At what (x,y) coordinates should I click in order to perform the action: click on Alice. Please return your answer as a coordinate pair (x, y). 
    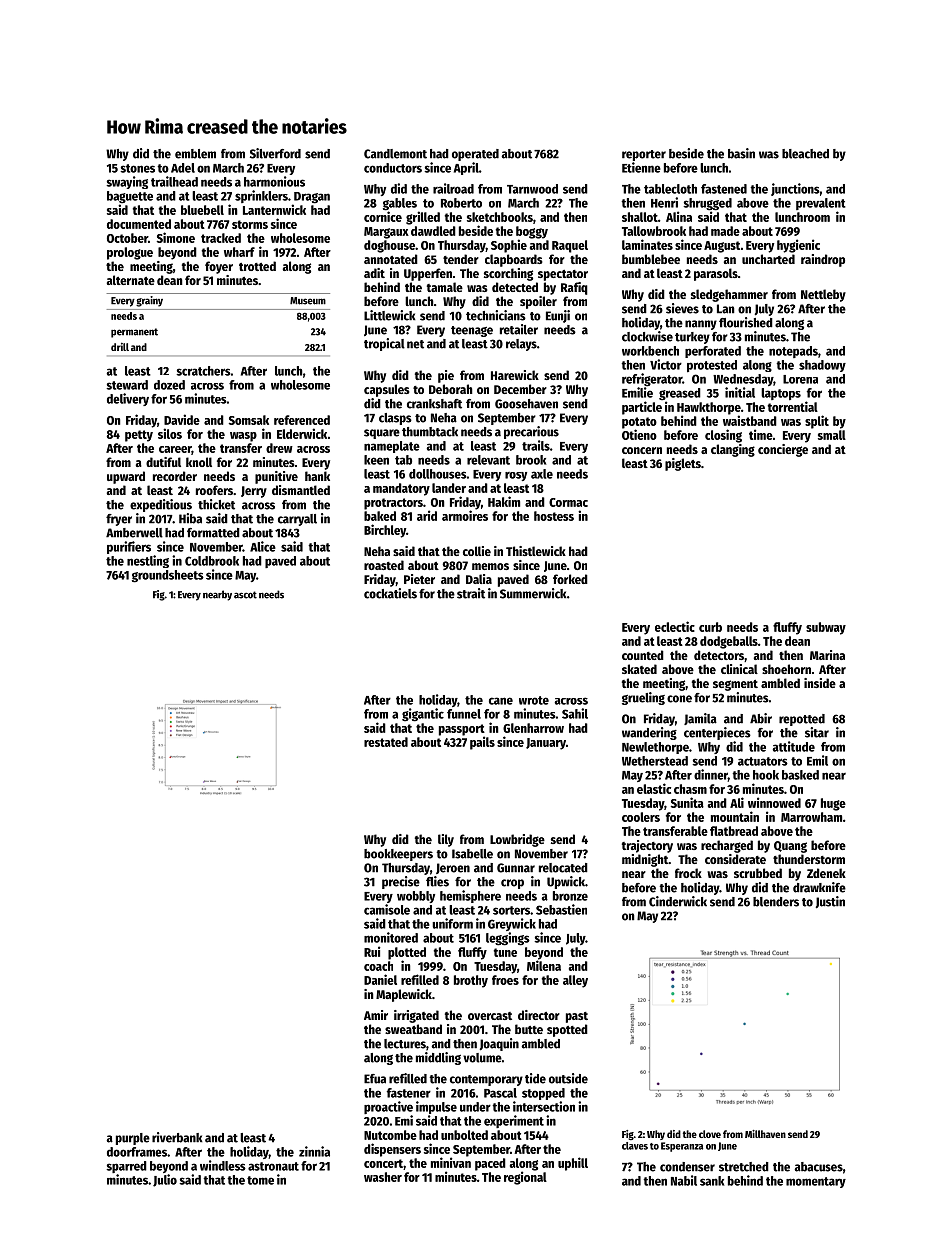
    Looking at the image, I should click on (263, 546).
